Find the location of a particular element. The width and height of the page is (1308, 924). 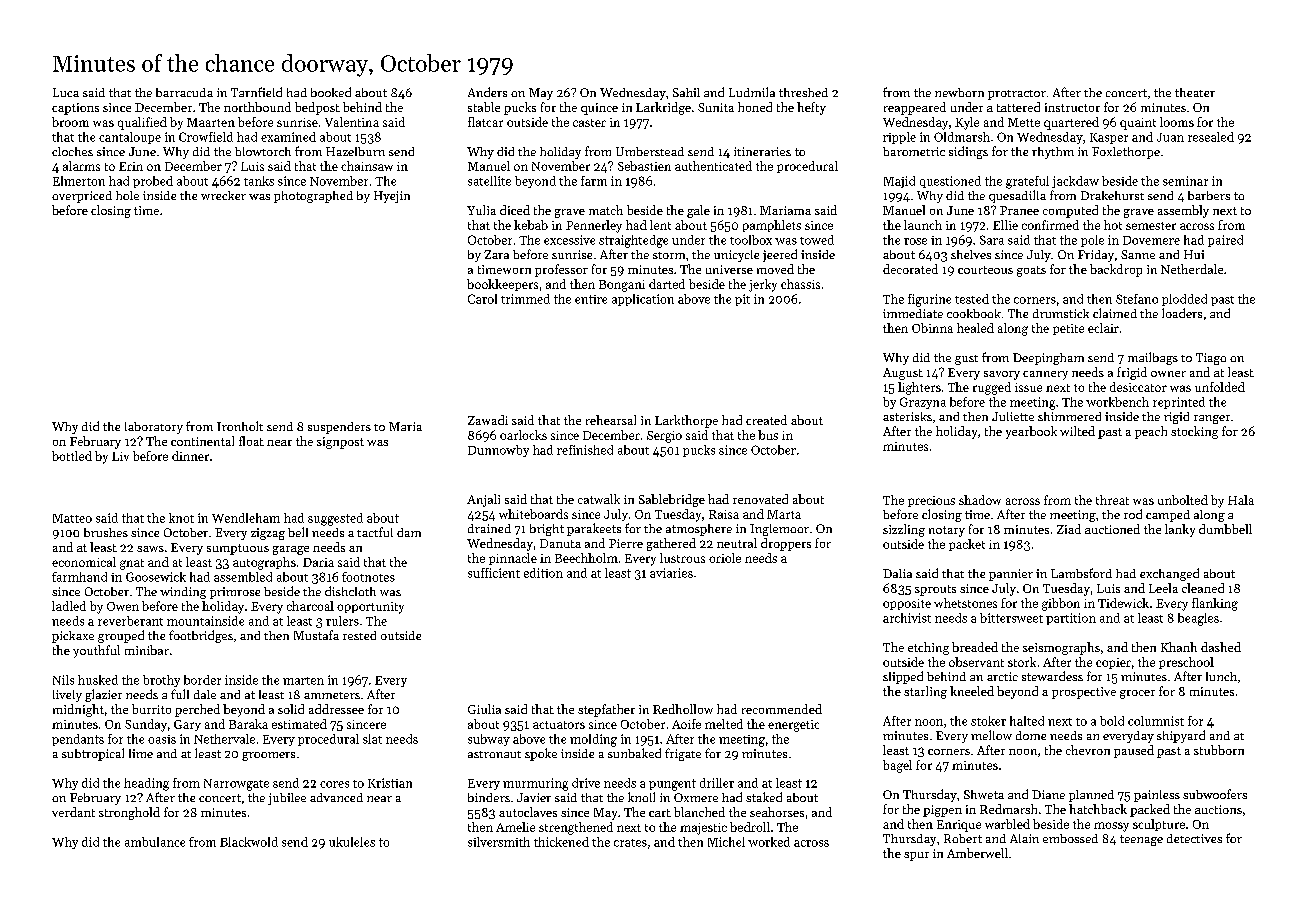

opposite is located at coordinates (907, 604).
